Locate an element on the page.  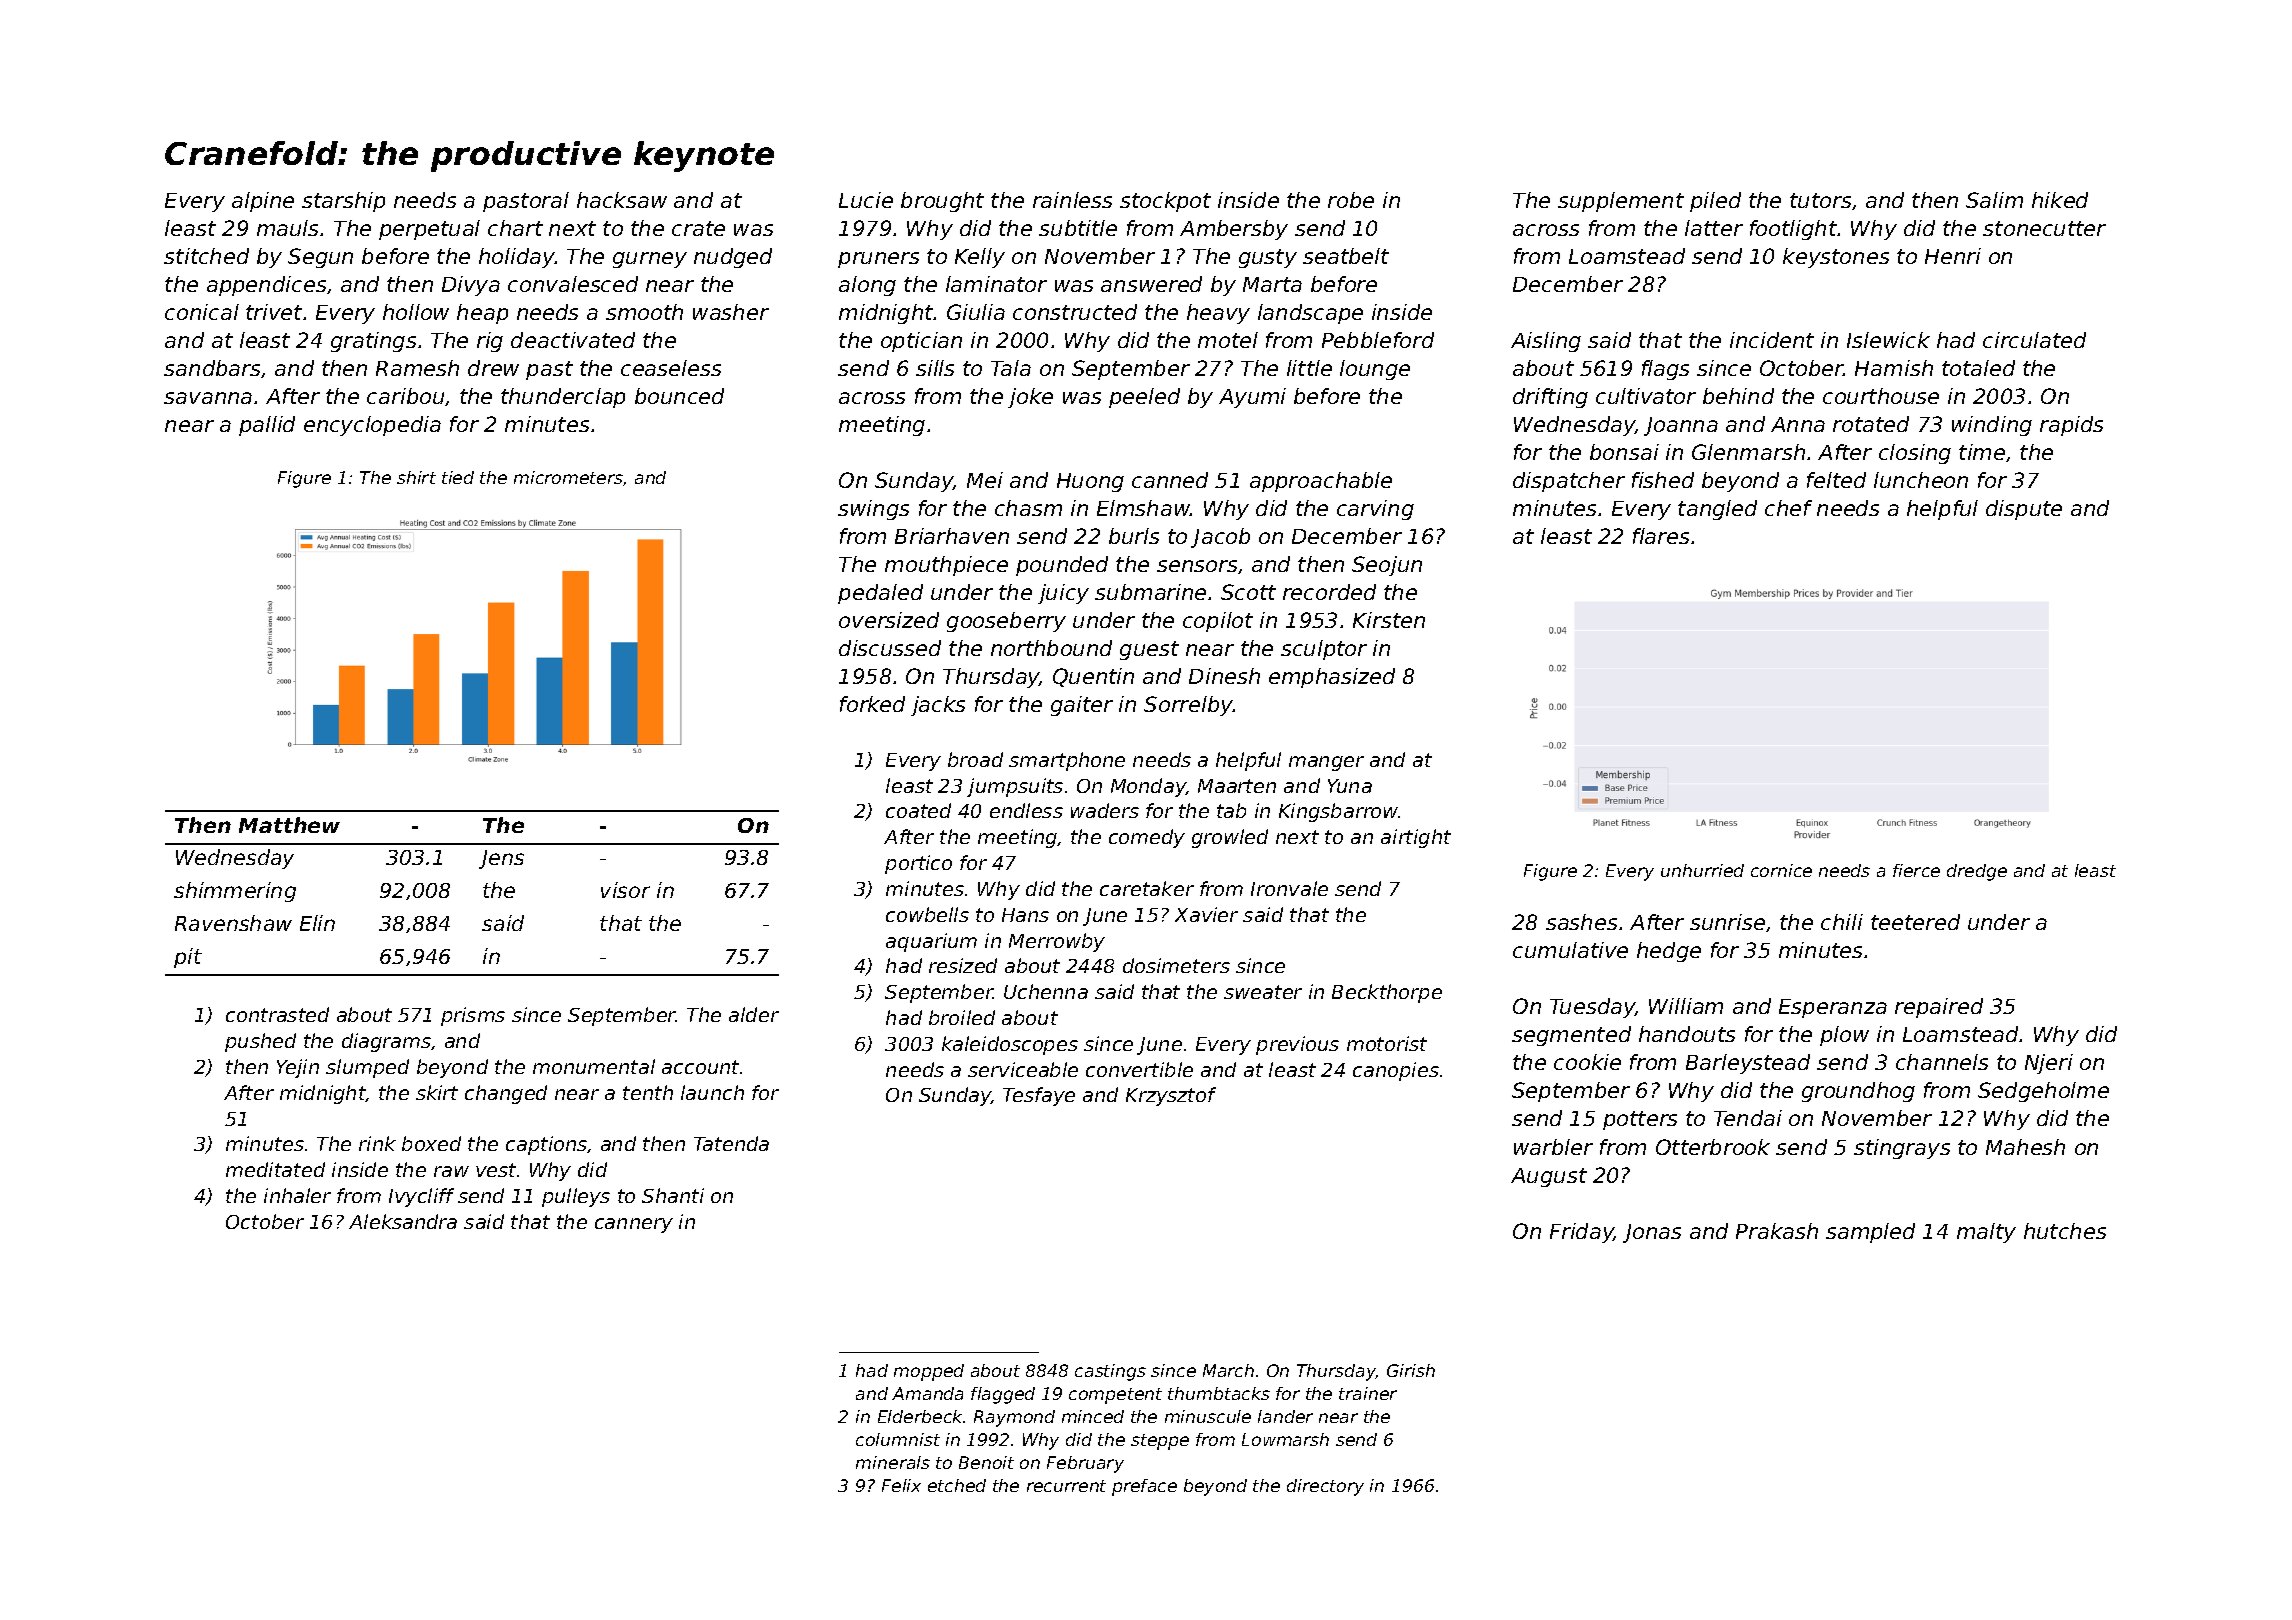
launch is located at coordinates (712, 1092).
